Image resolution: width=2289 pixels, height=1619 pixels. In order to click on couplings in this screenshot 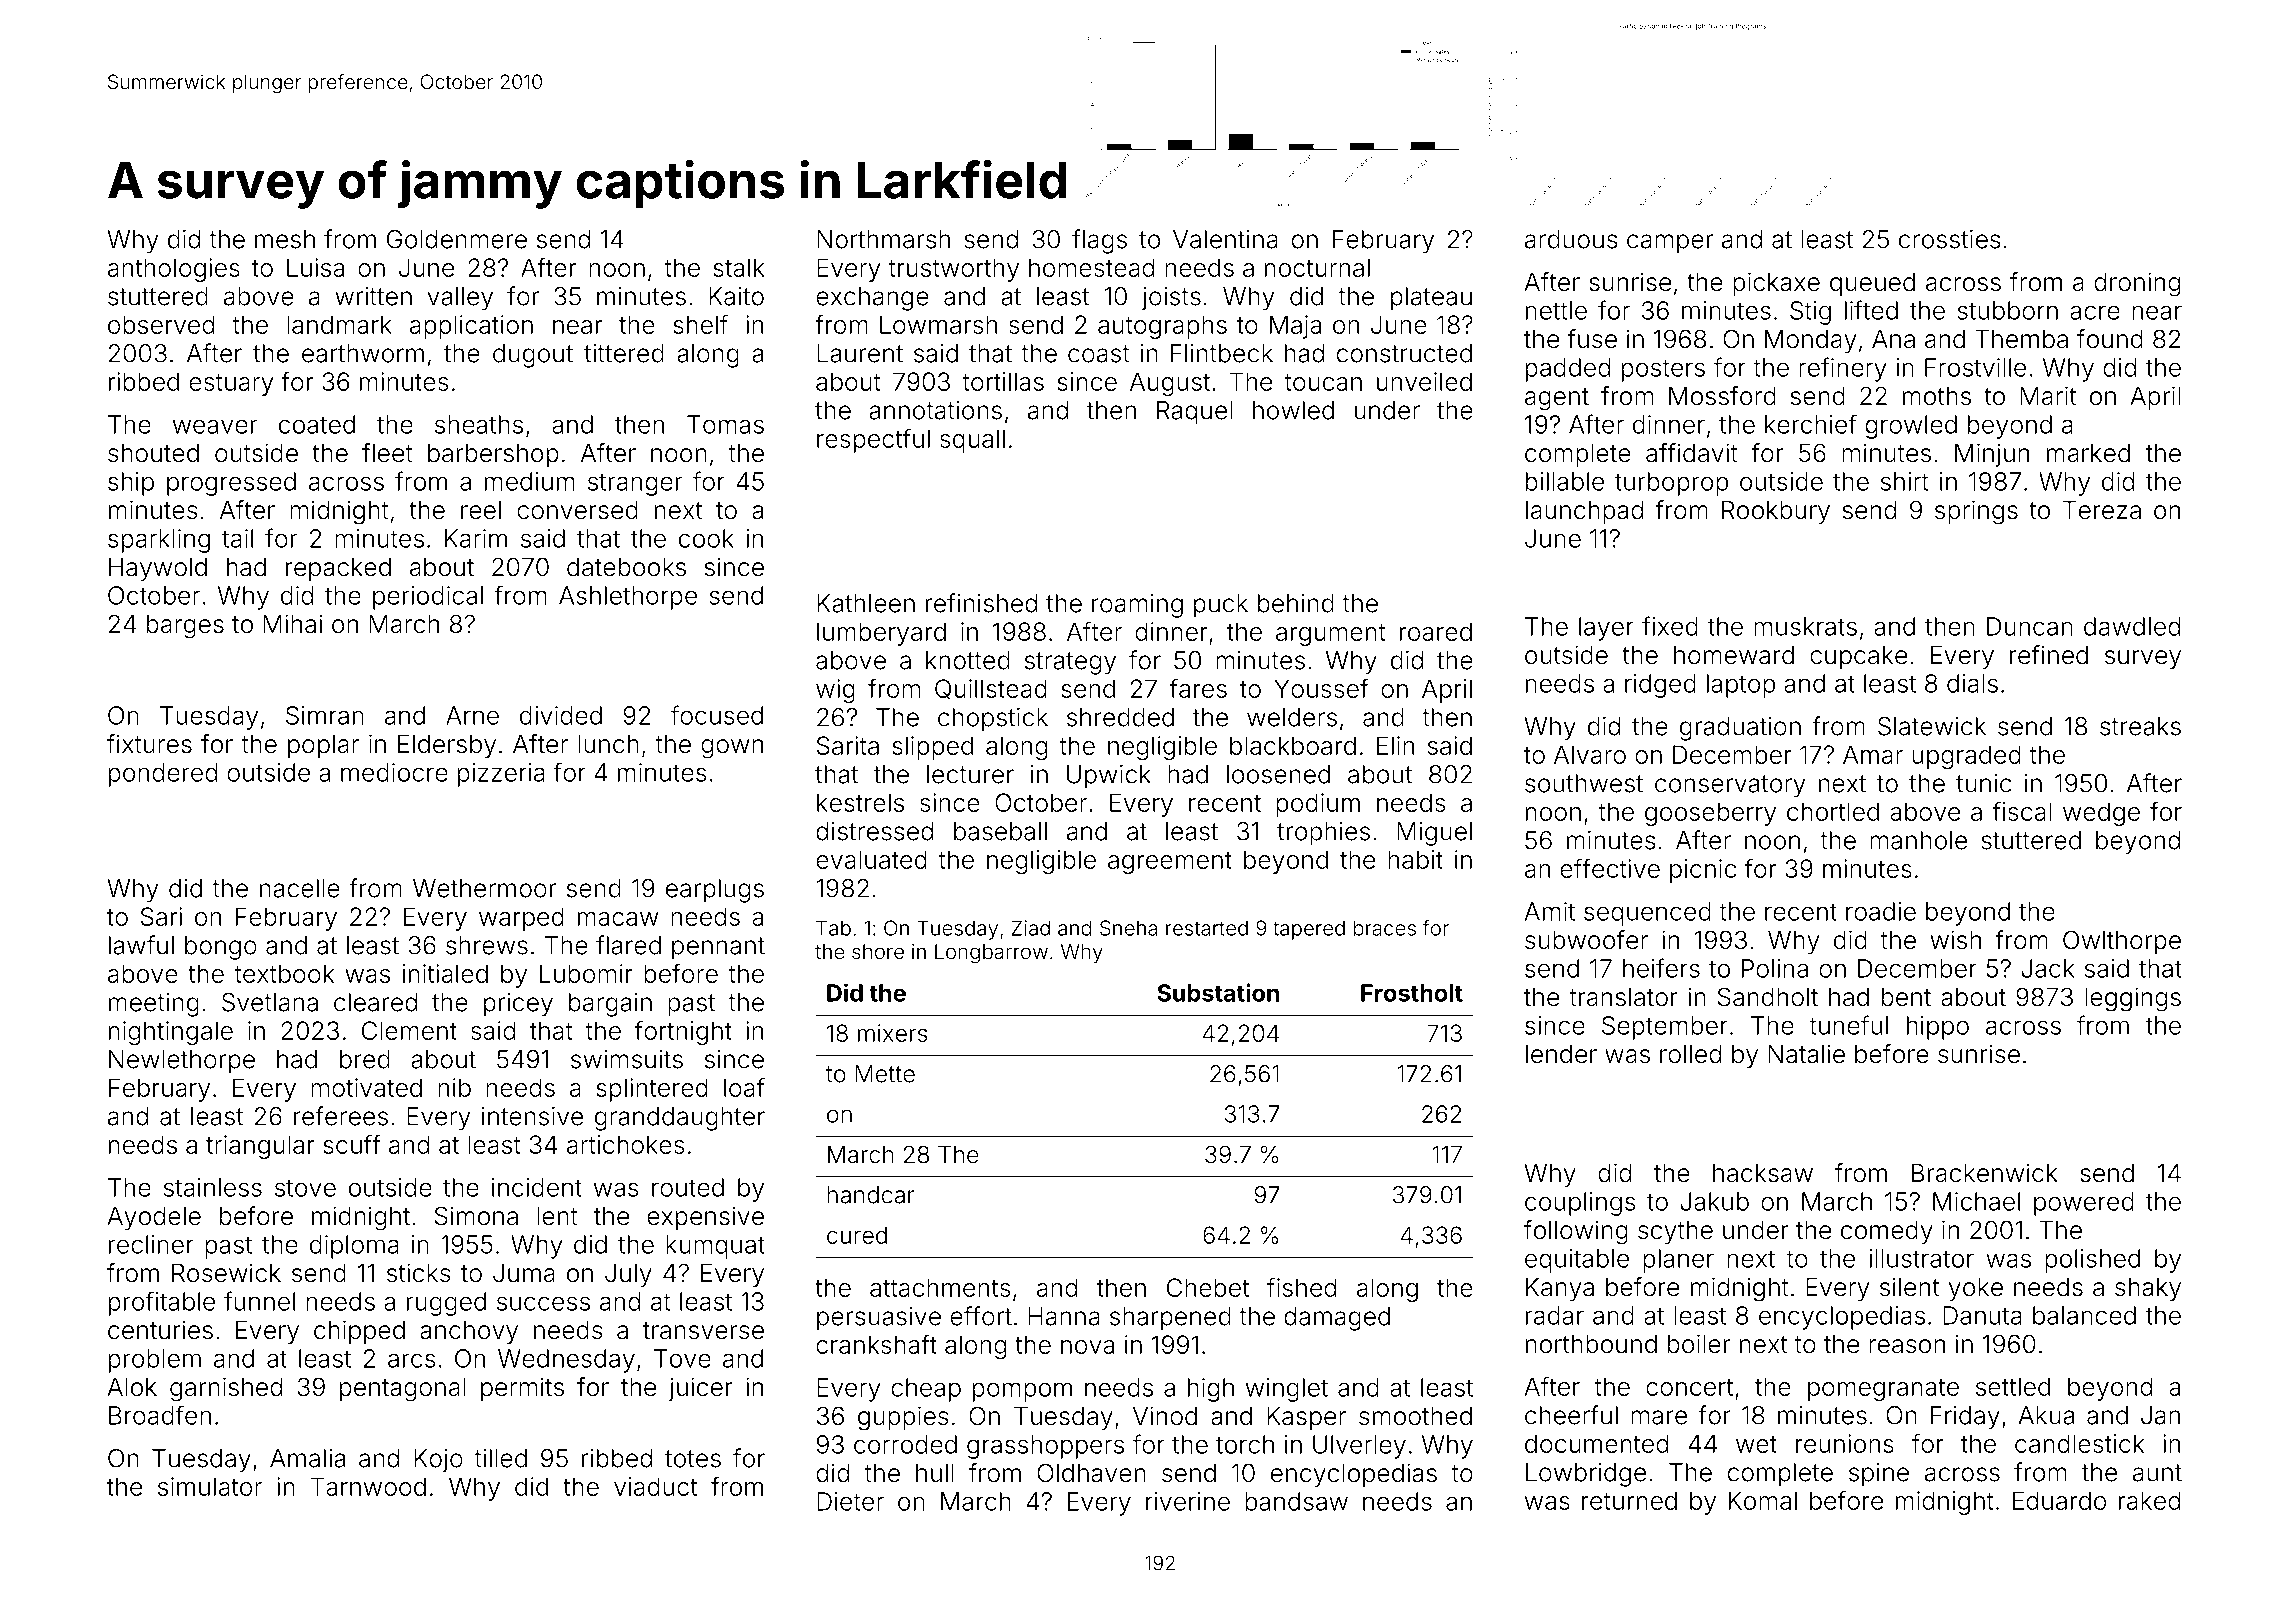, I will do `click(1580, 1204)`.
